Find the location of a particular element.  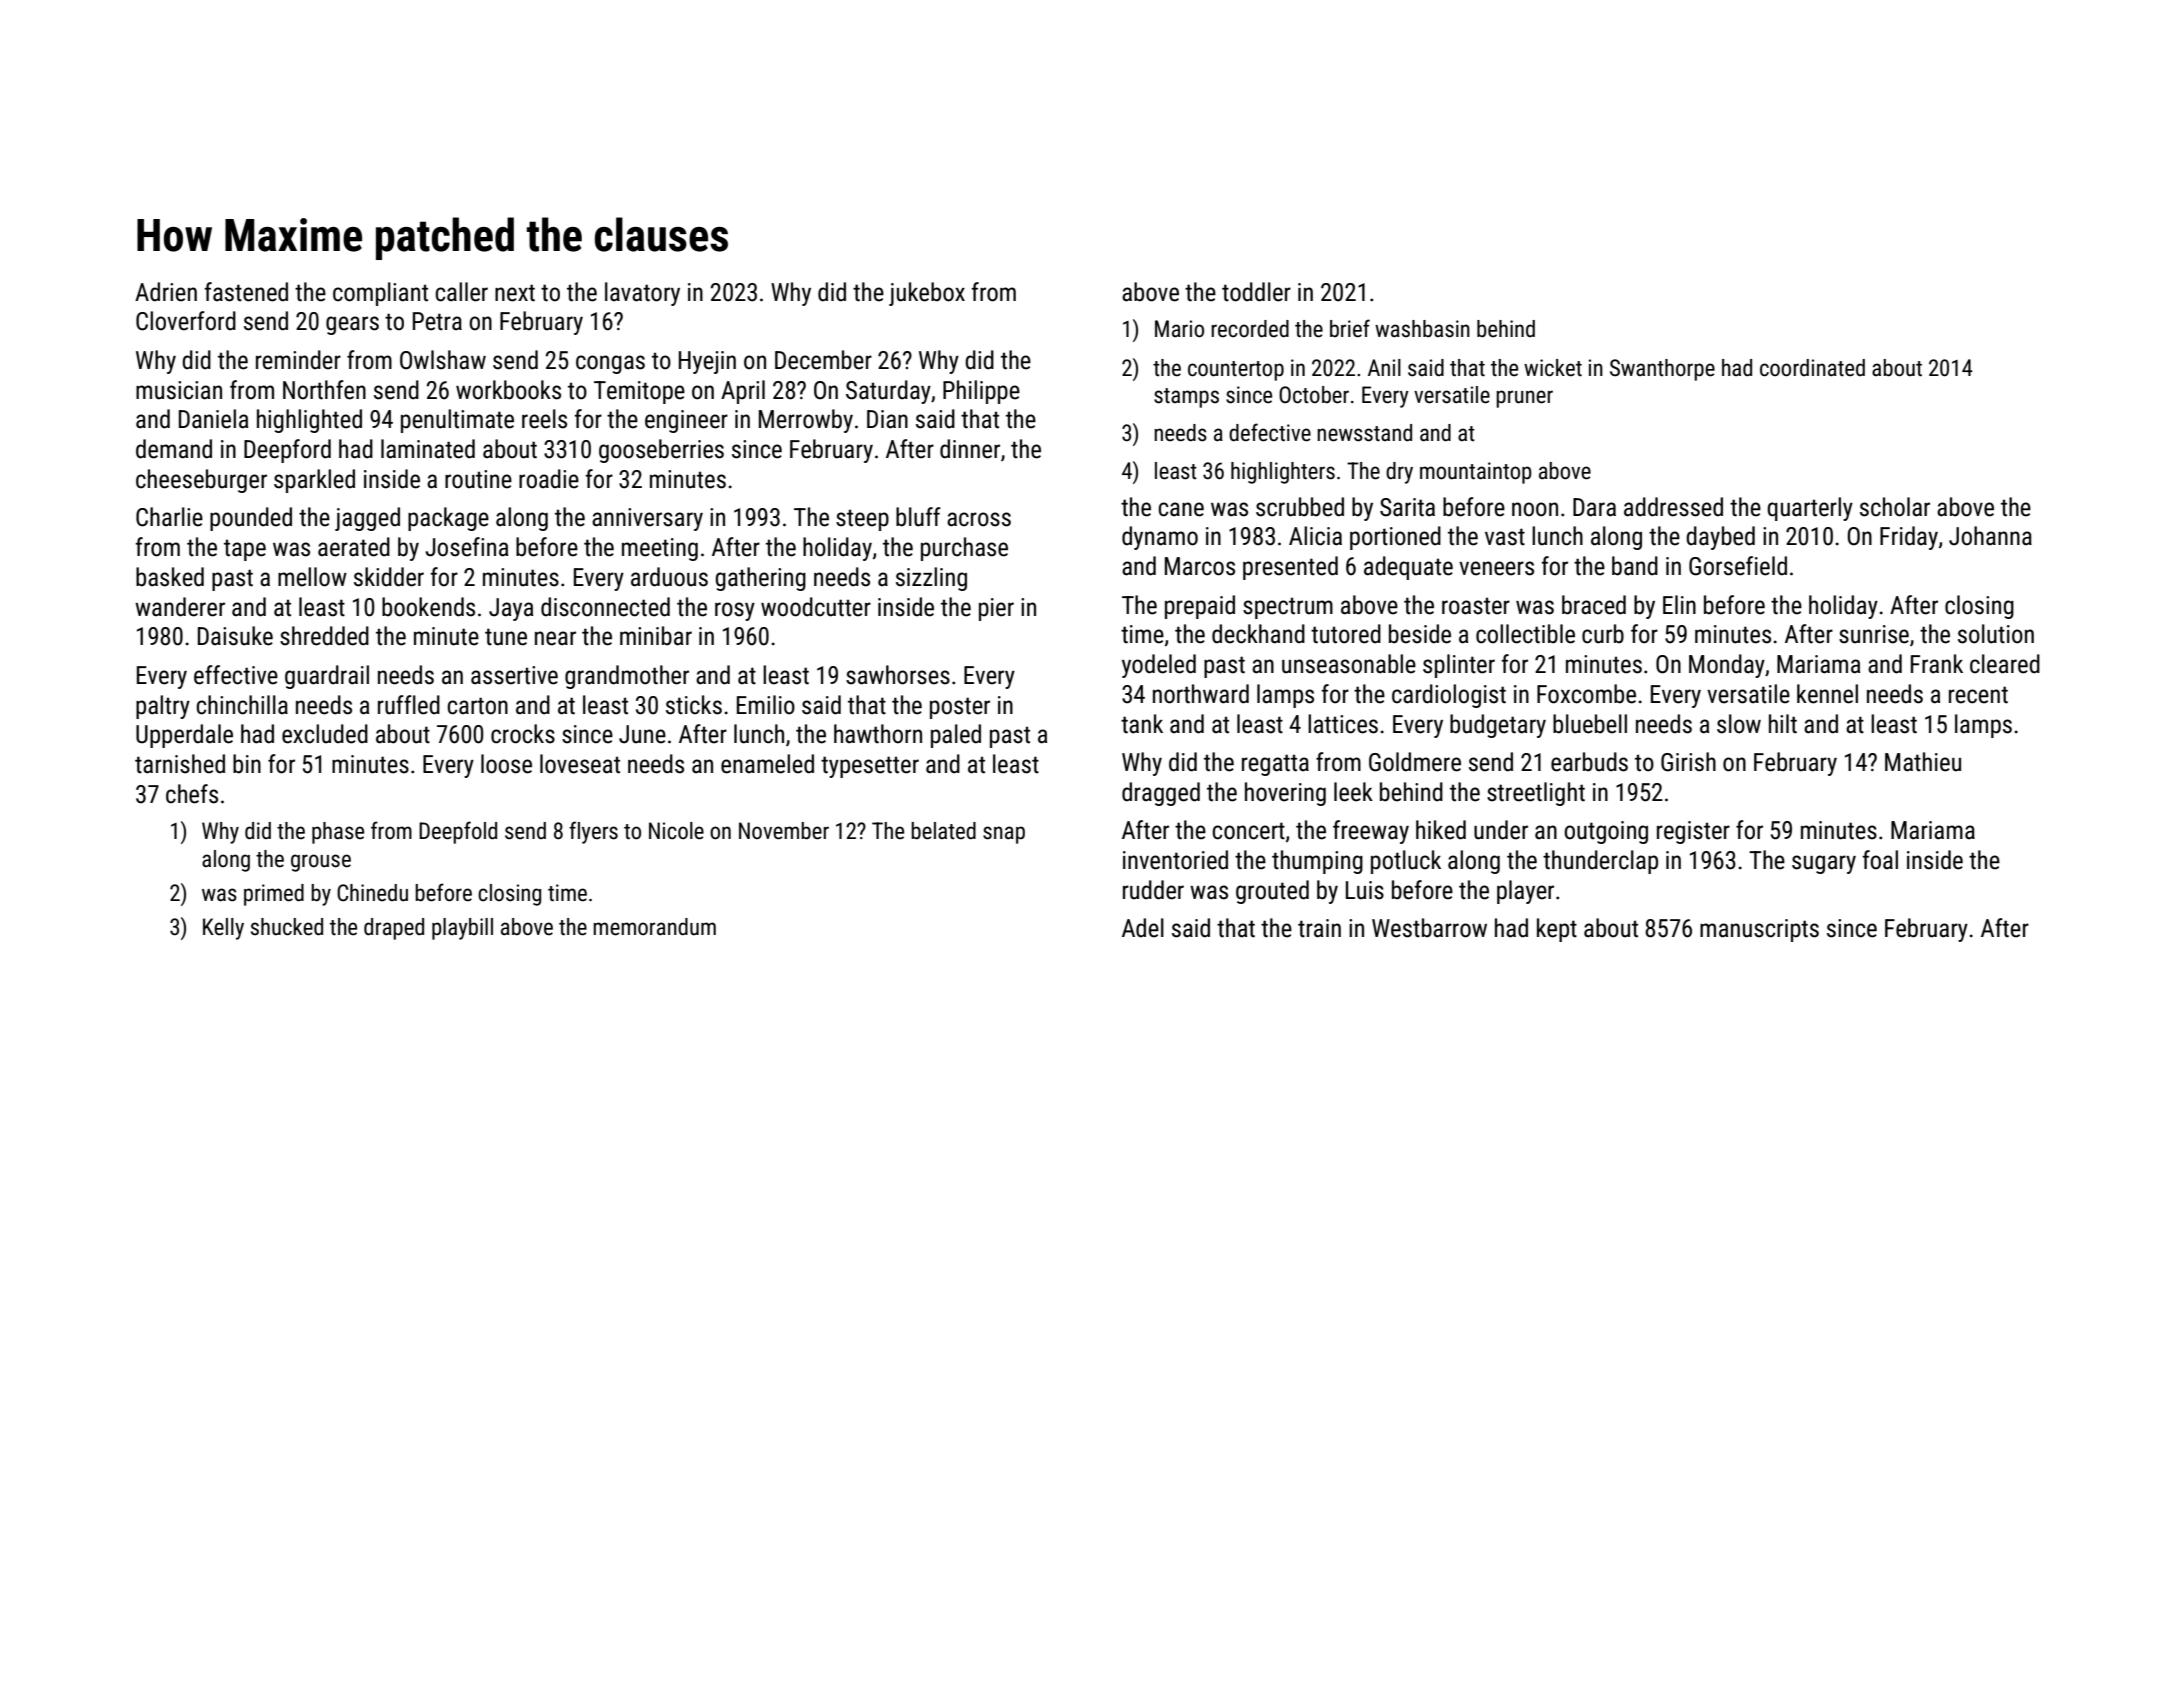

playbill is located at coordinates (462, 929).
